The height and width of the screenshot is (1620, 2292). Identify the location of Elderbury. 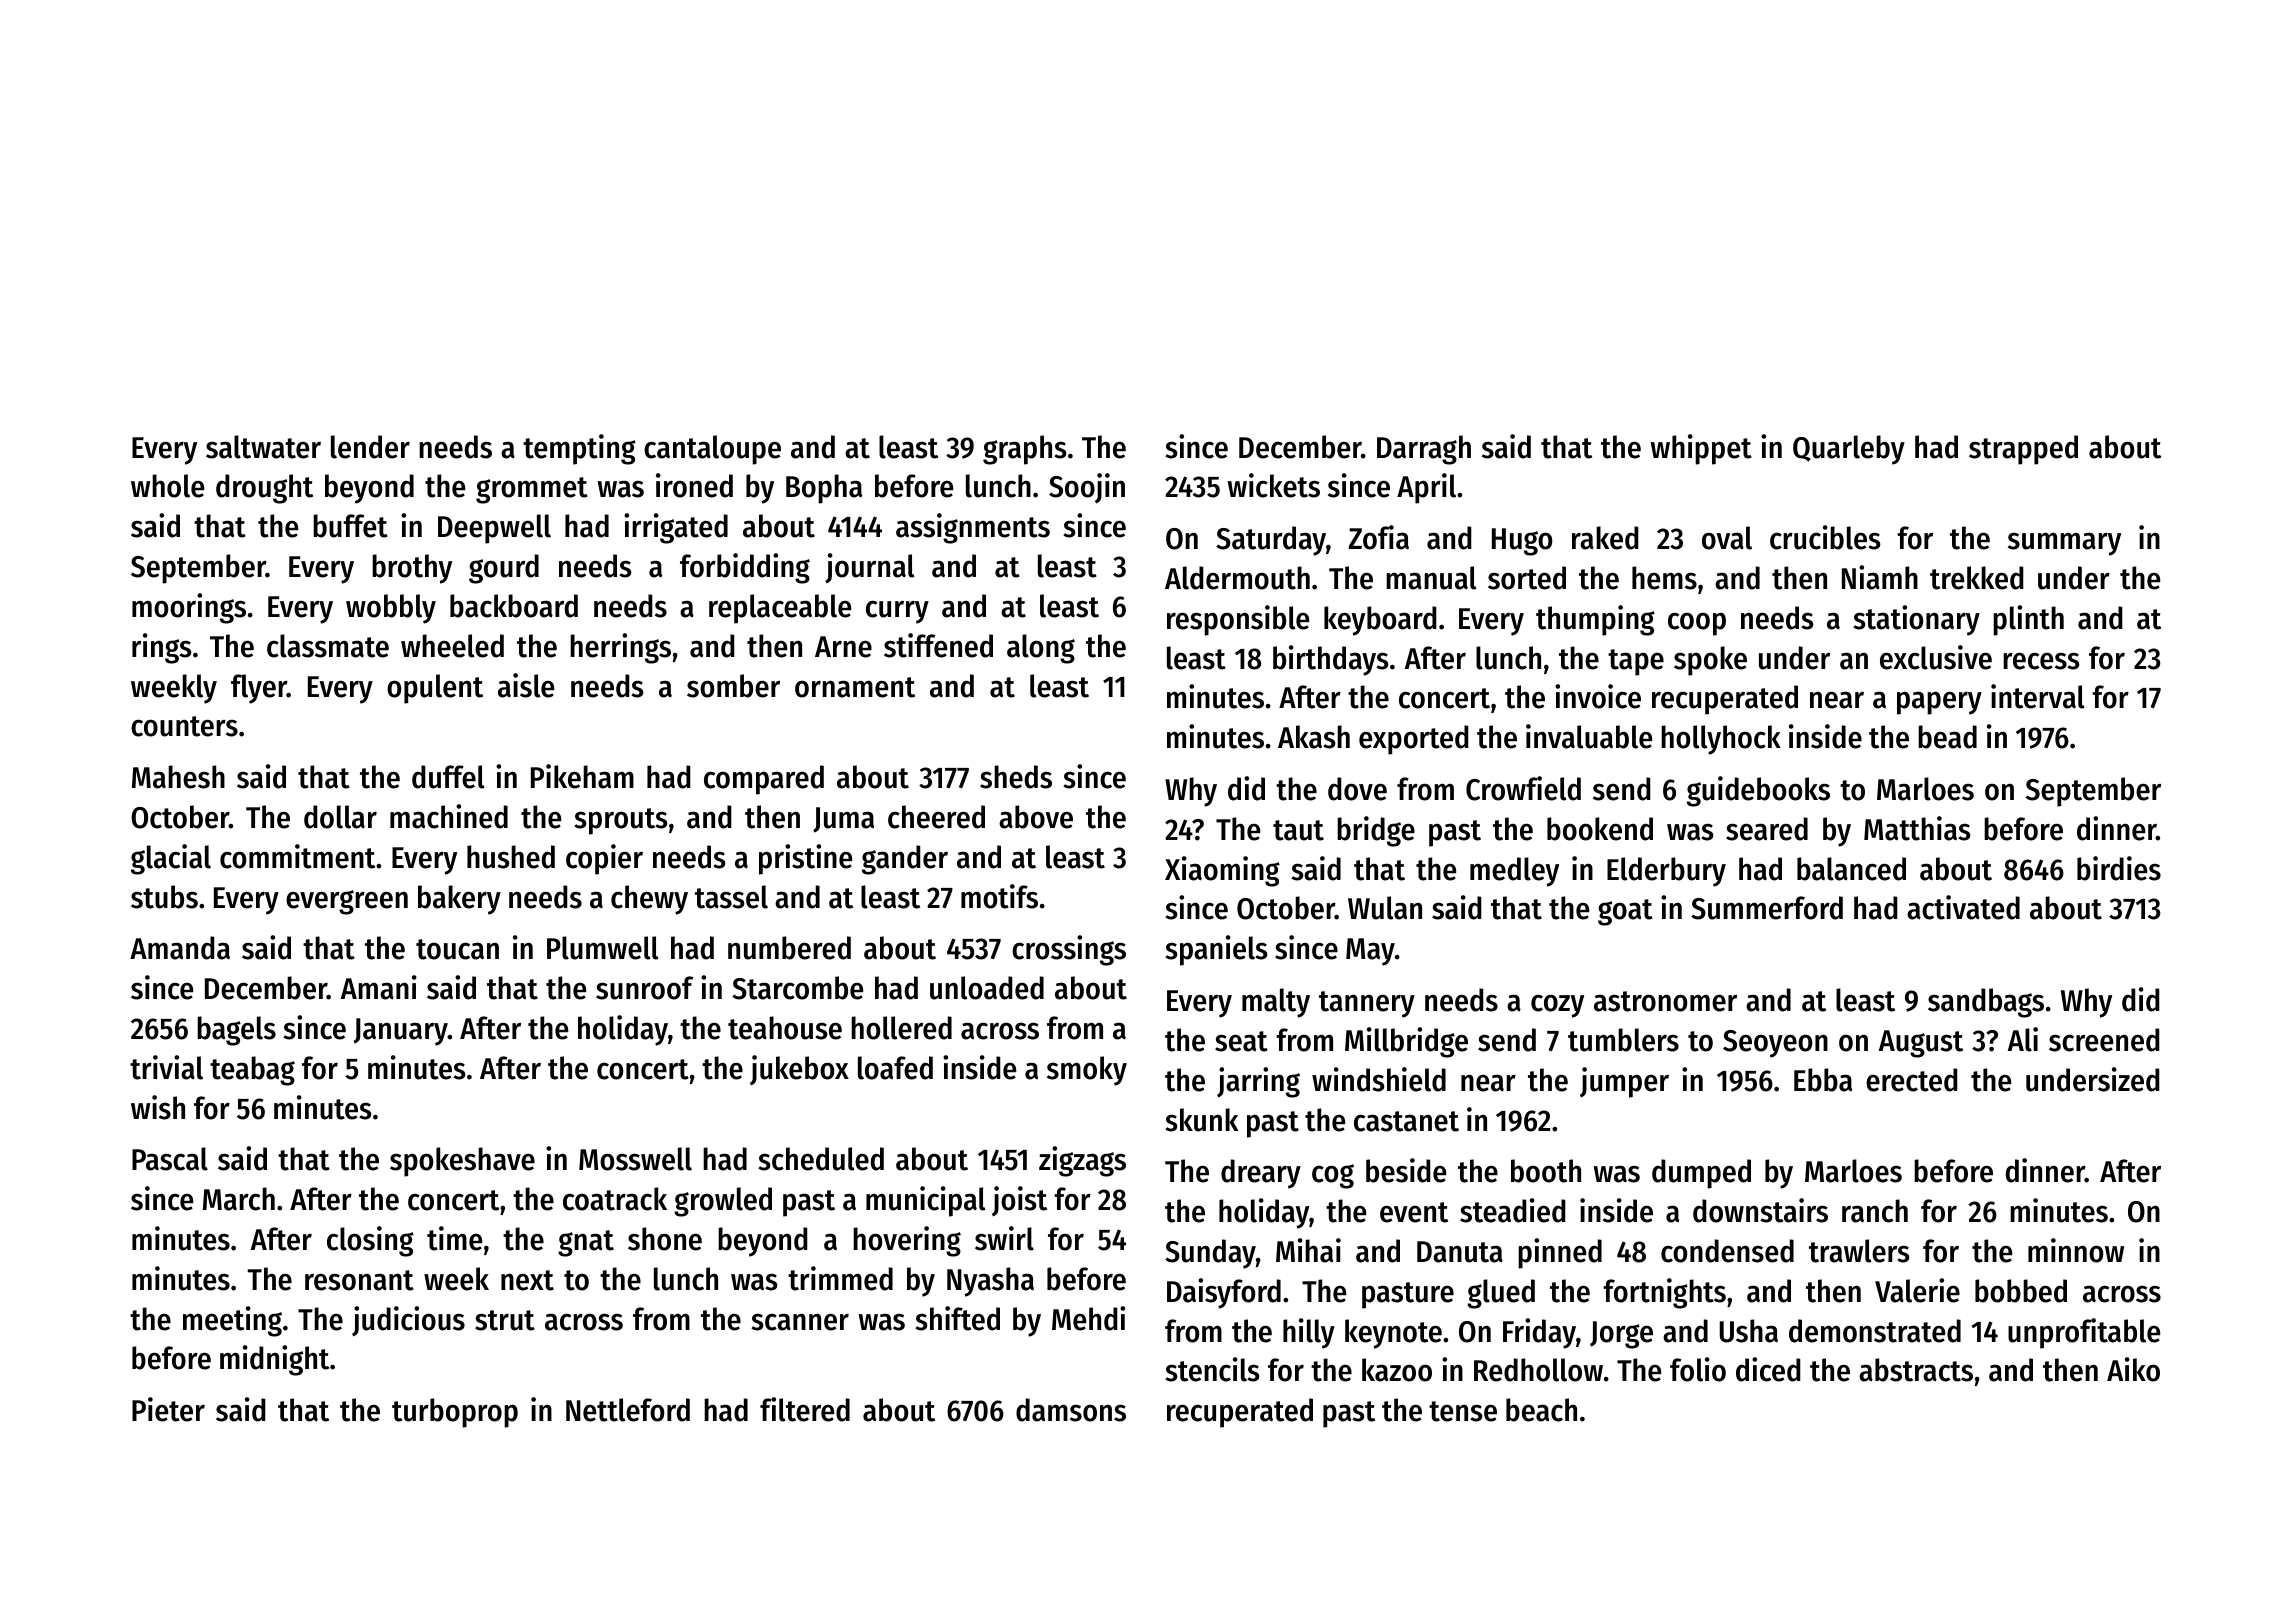
(1666, 872).
